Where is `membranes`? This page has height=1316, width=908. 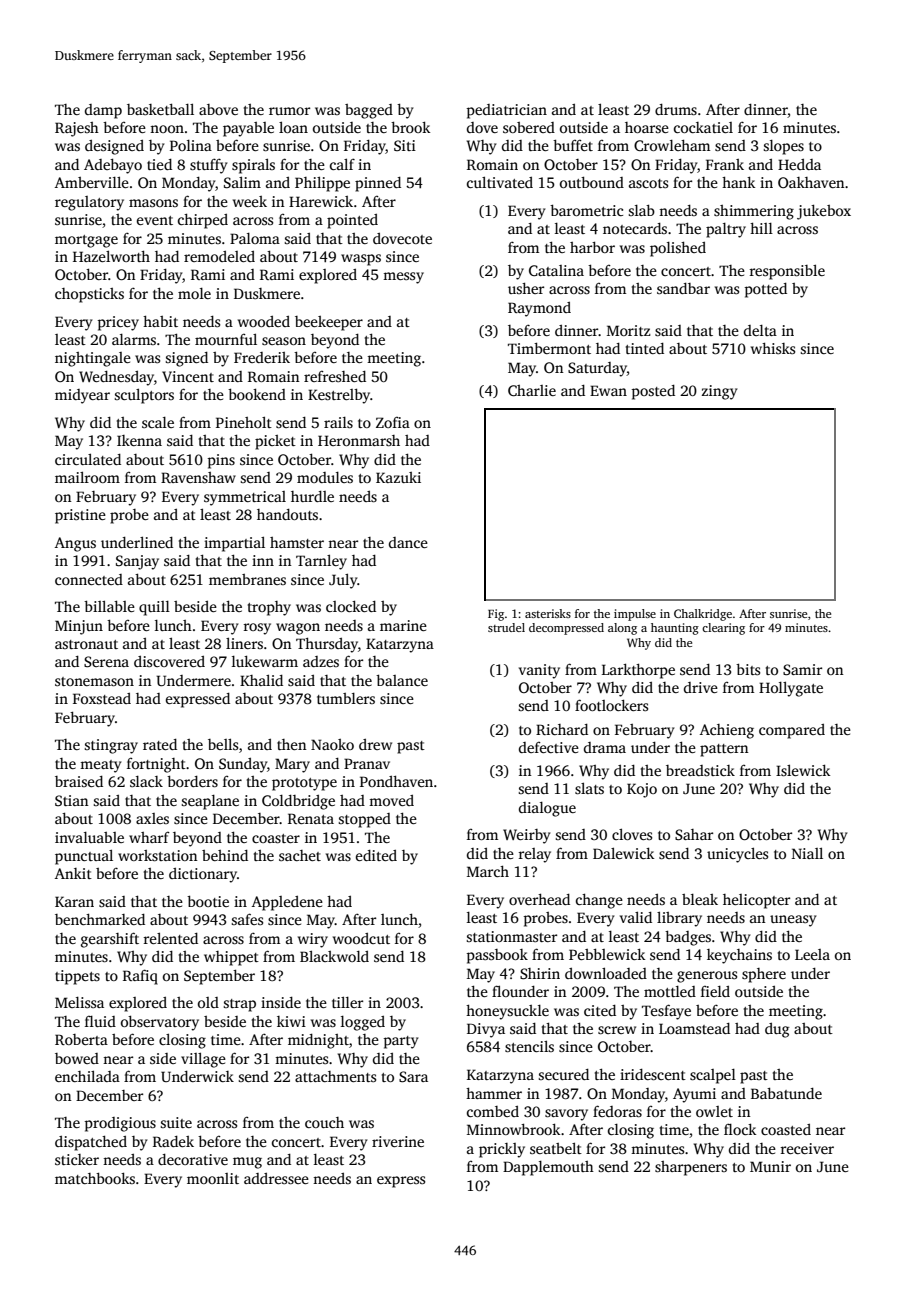
membranes is located at coordinates (247, 579).
